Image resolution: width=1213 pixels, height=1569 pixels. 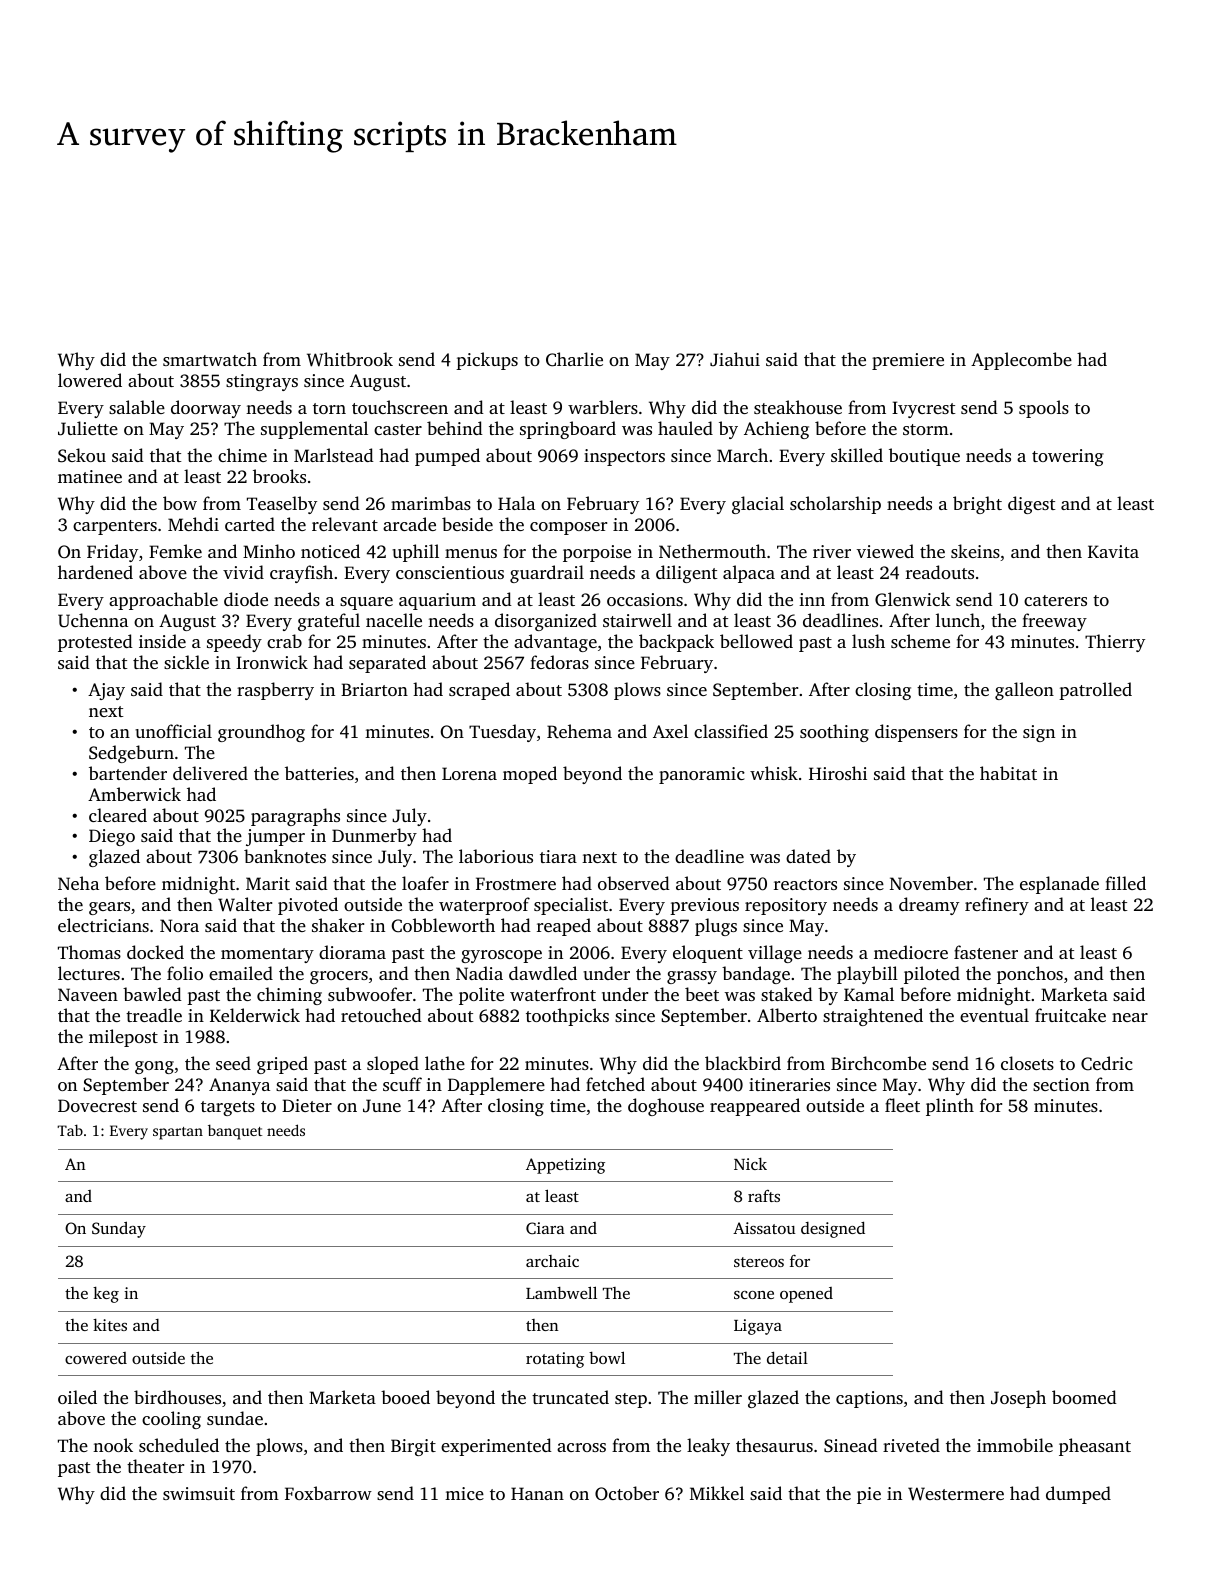 What do you see at coordinates (275, 837) in the screenshot?
I see `jumper` at bounding box center [275, 837].
